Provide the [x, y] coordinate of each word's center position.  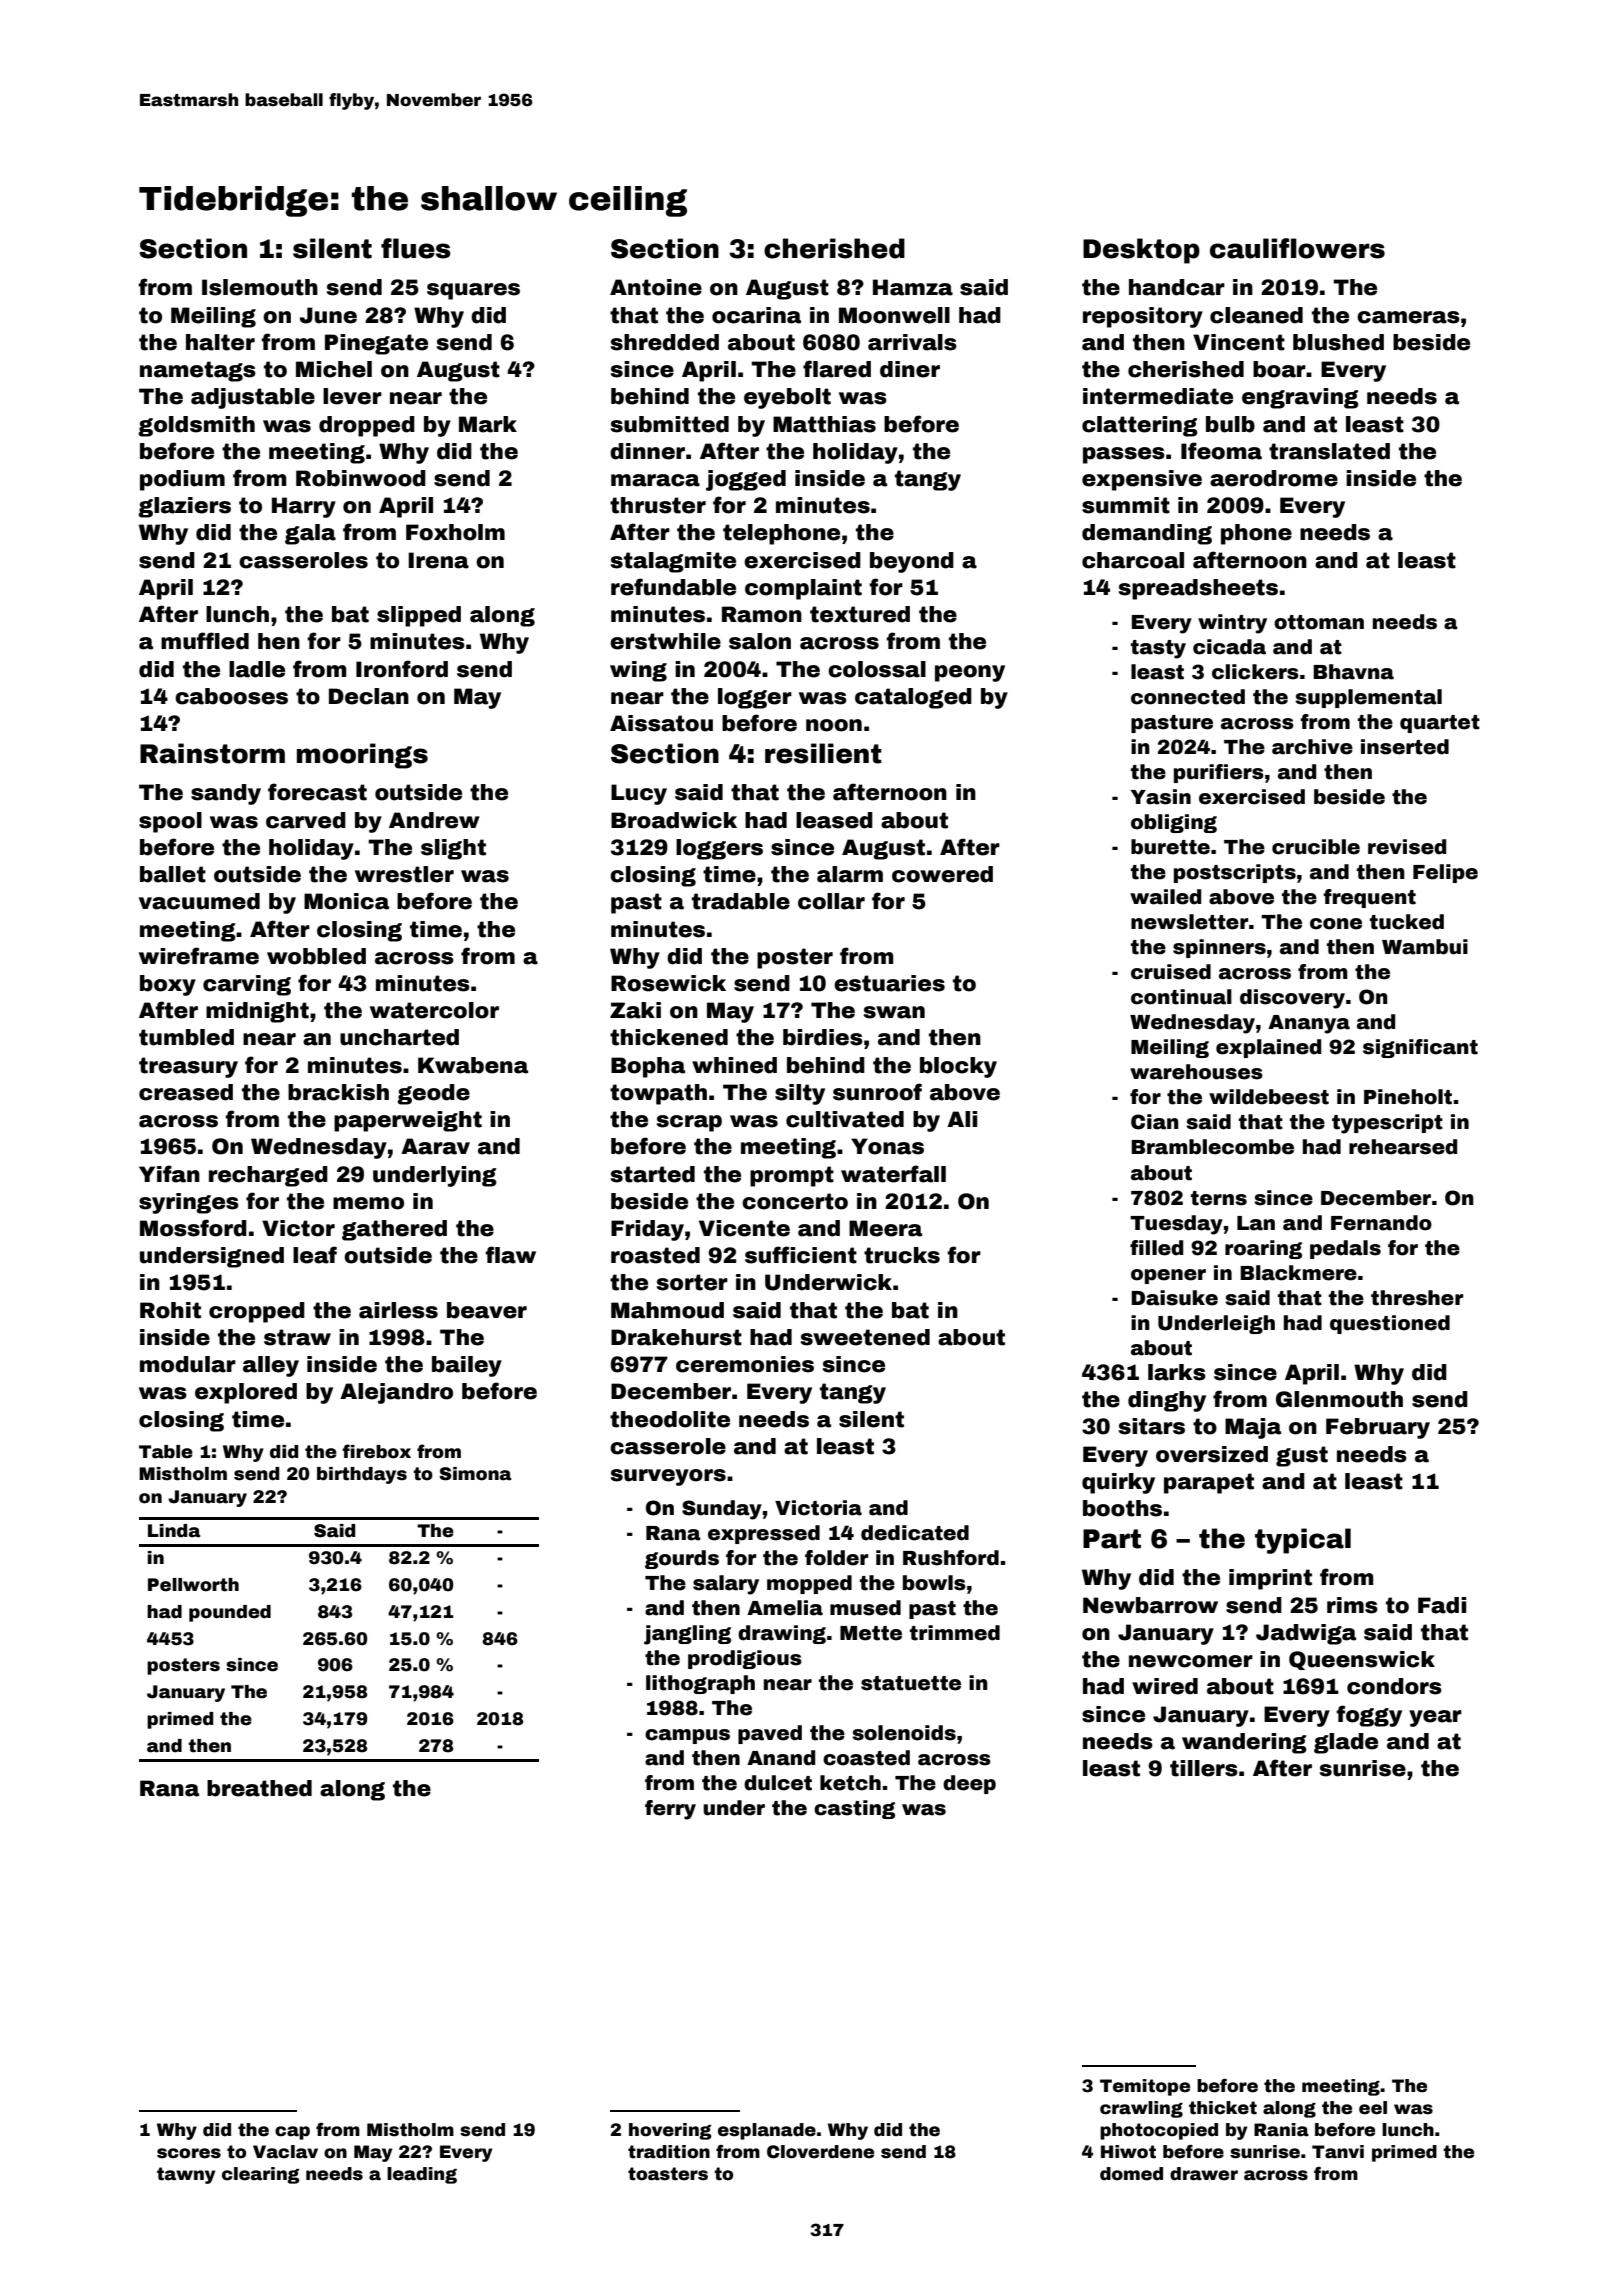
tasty [1158, 649]
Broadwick [674, 820]
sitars [1152, 1426]
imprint [1270, 1579]
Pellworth [193, 1585]
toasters [668, 2174]
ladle [257, 669]
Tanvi [1338, 2152]
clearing [261, 2175]
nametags [198, 371]
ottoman [1319, 622]
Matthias [824, 424]
